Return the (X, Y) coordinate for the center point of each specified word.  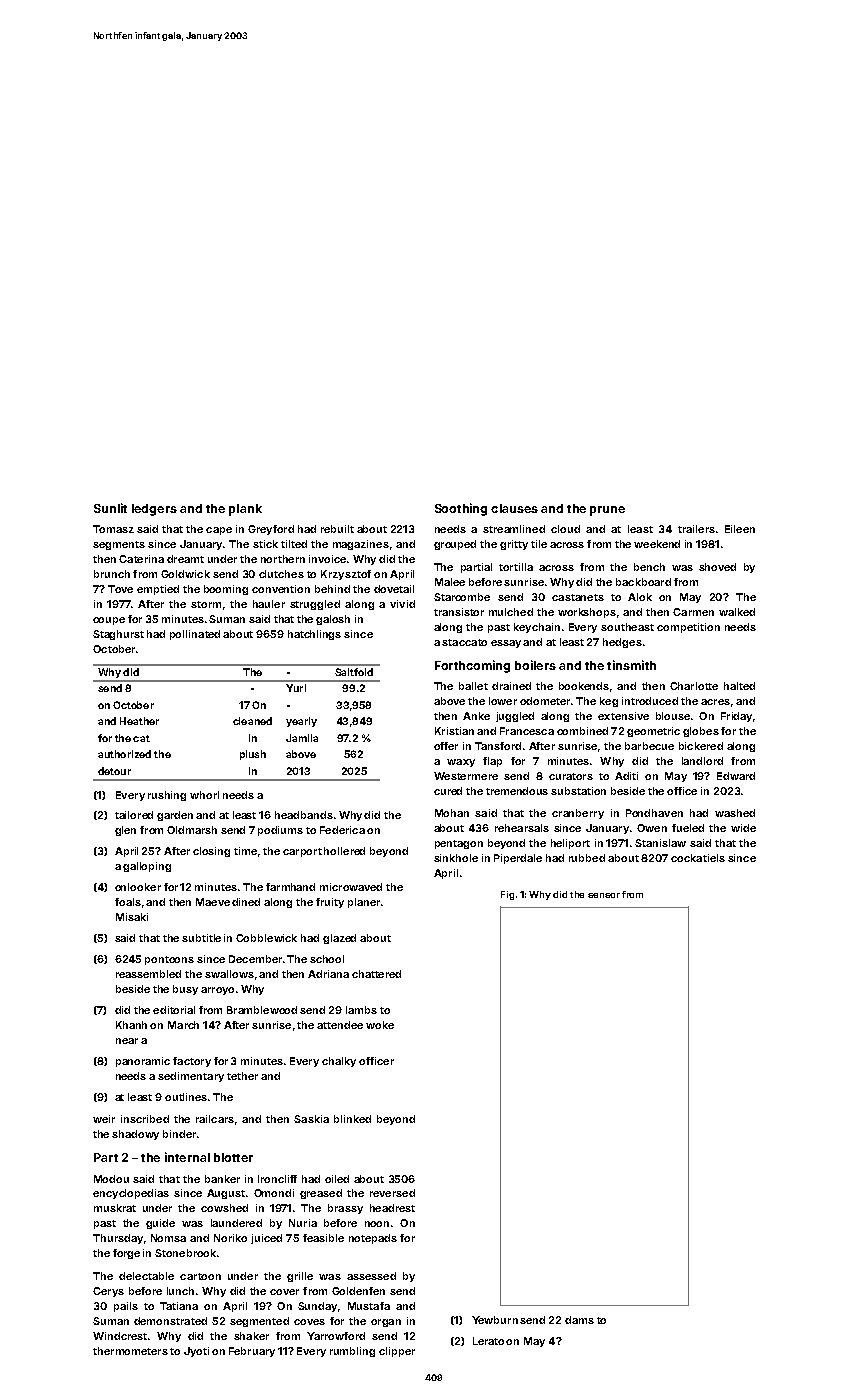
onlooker (138, 887)
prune (607, 511)
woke (380, 1025)
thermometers (130, 1351)
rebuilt (337, 529)
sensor (604, 895)
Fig (507, 895)
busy (185, 990)
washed (735, 813)
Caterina (141, 559)
